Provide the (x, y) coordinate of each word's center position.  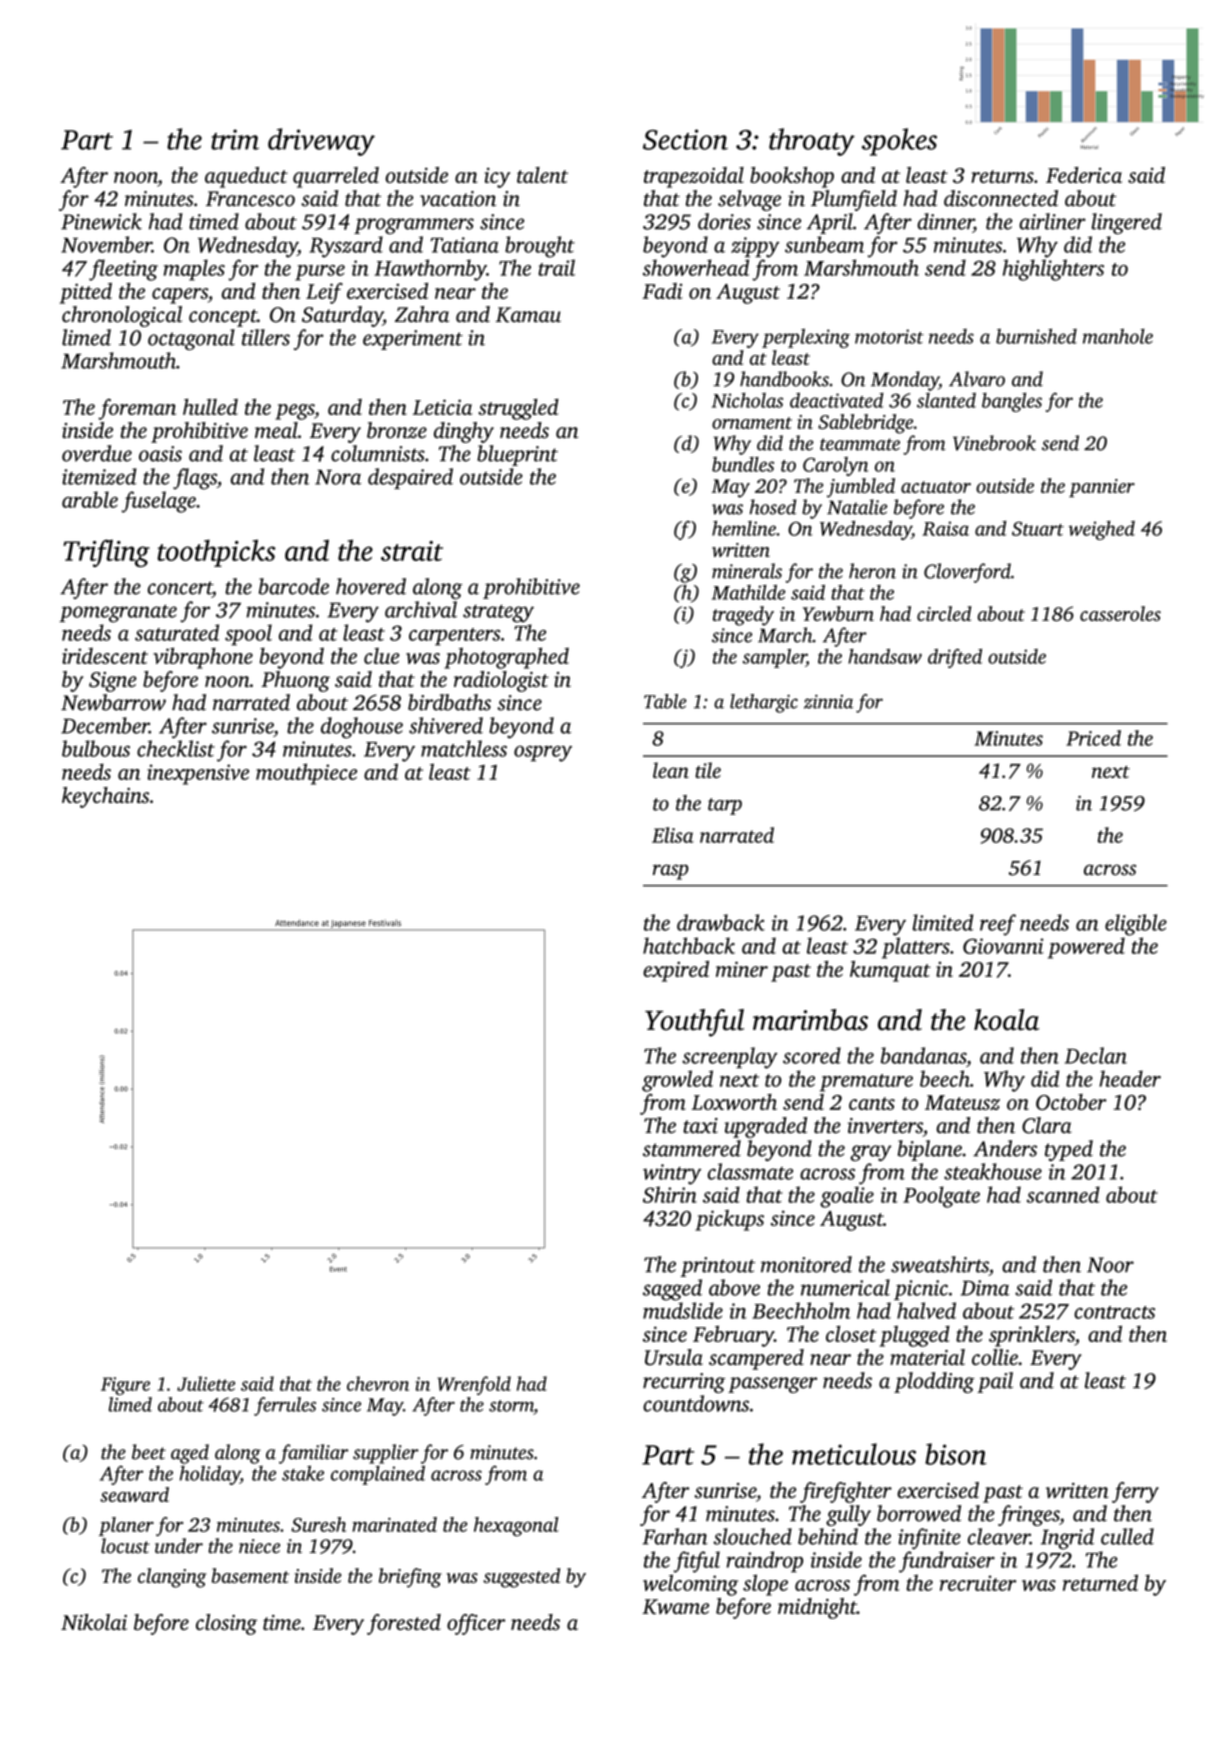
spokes (899, 142)
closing (226, 1624)
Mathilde (748, 592)
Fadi (662, 291)
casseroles (1120, 613)
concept (223, 318)
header (1130, 1078)
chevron (378, 1383)
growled (677, 1081)
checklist (176, 748)
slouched (752, 1536)
